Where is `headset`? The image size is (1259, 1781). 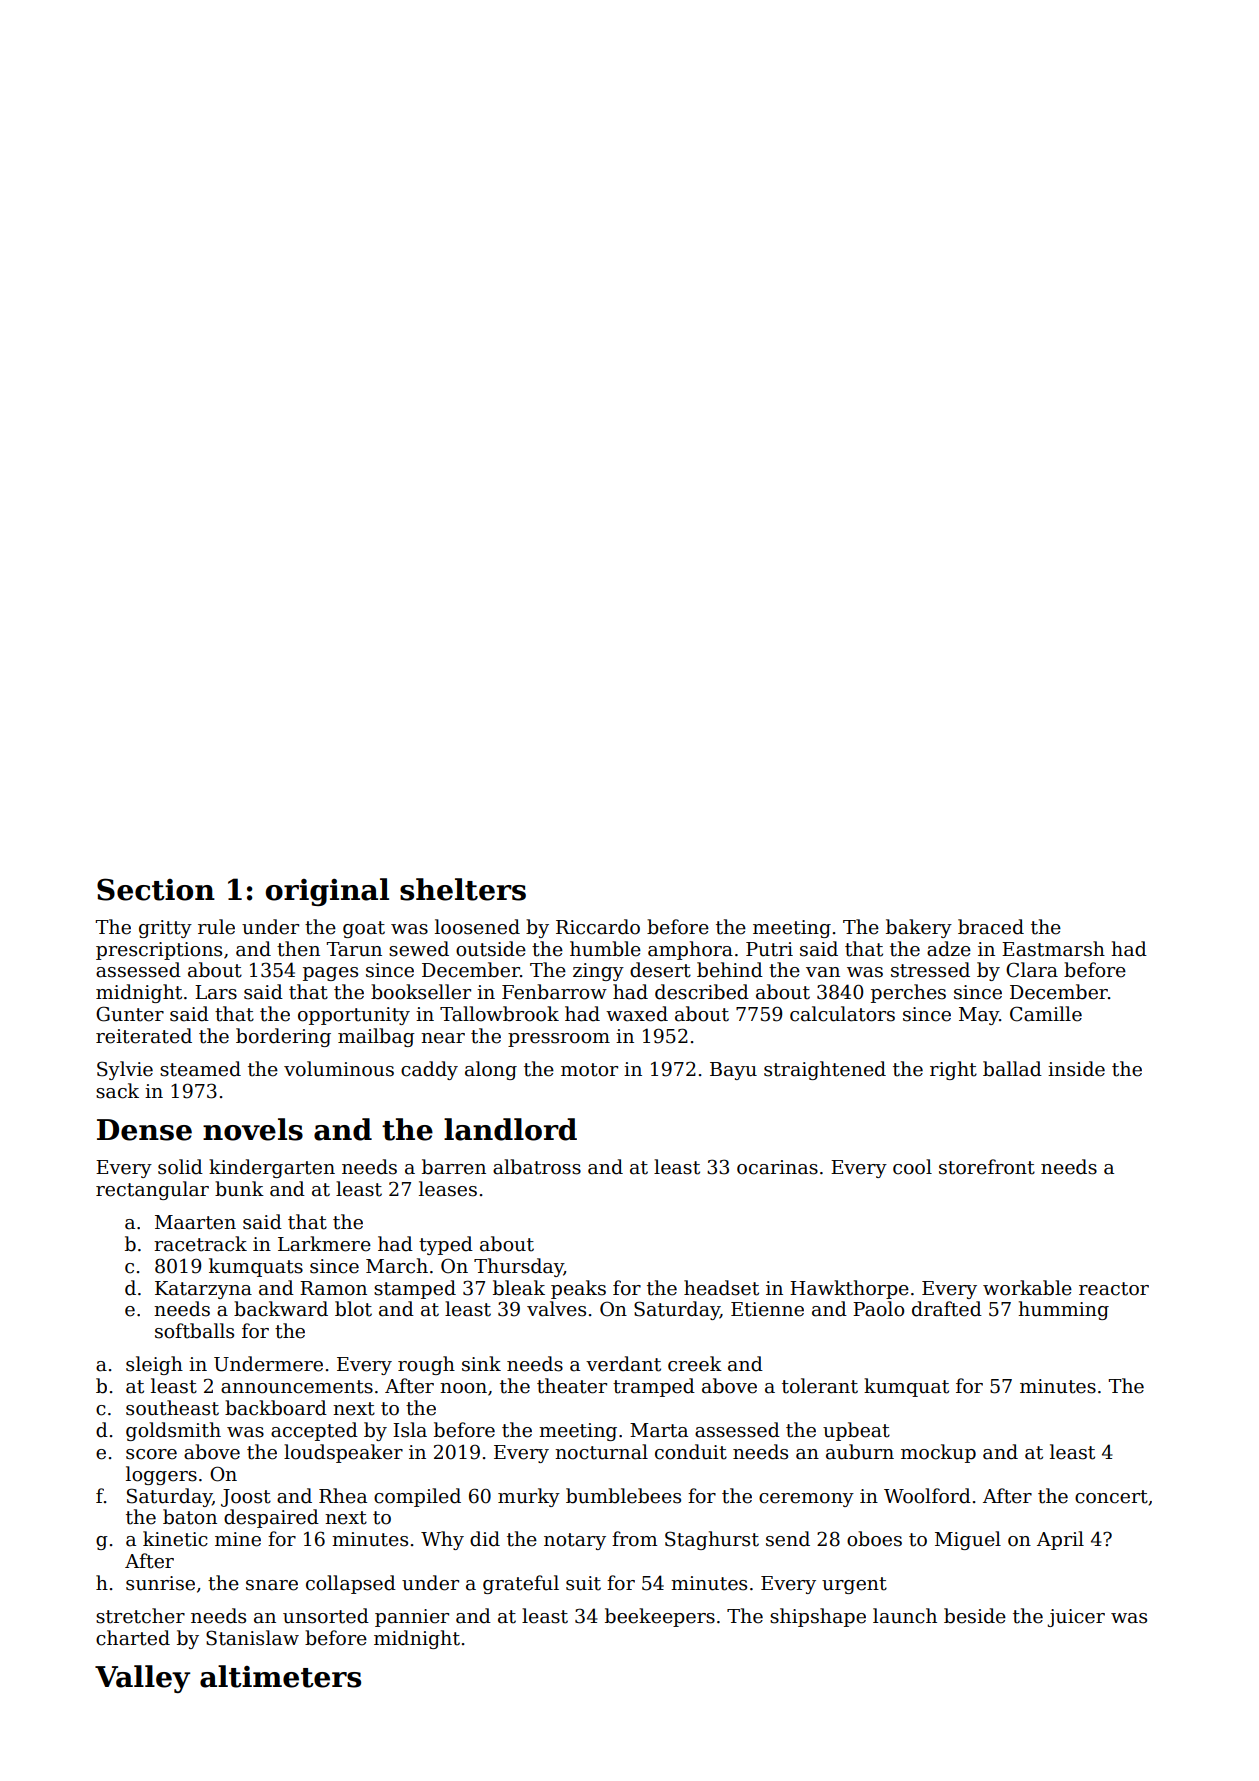 headset is located at coordinates (721, 1288).
